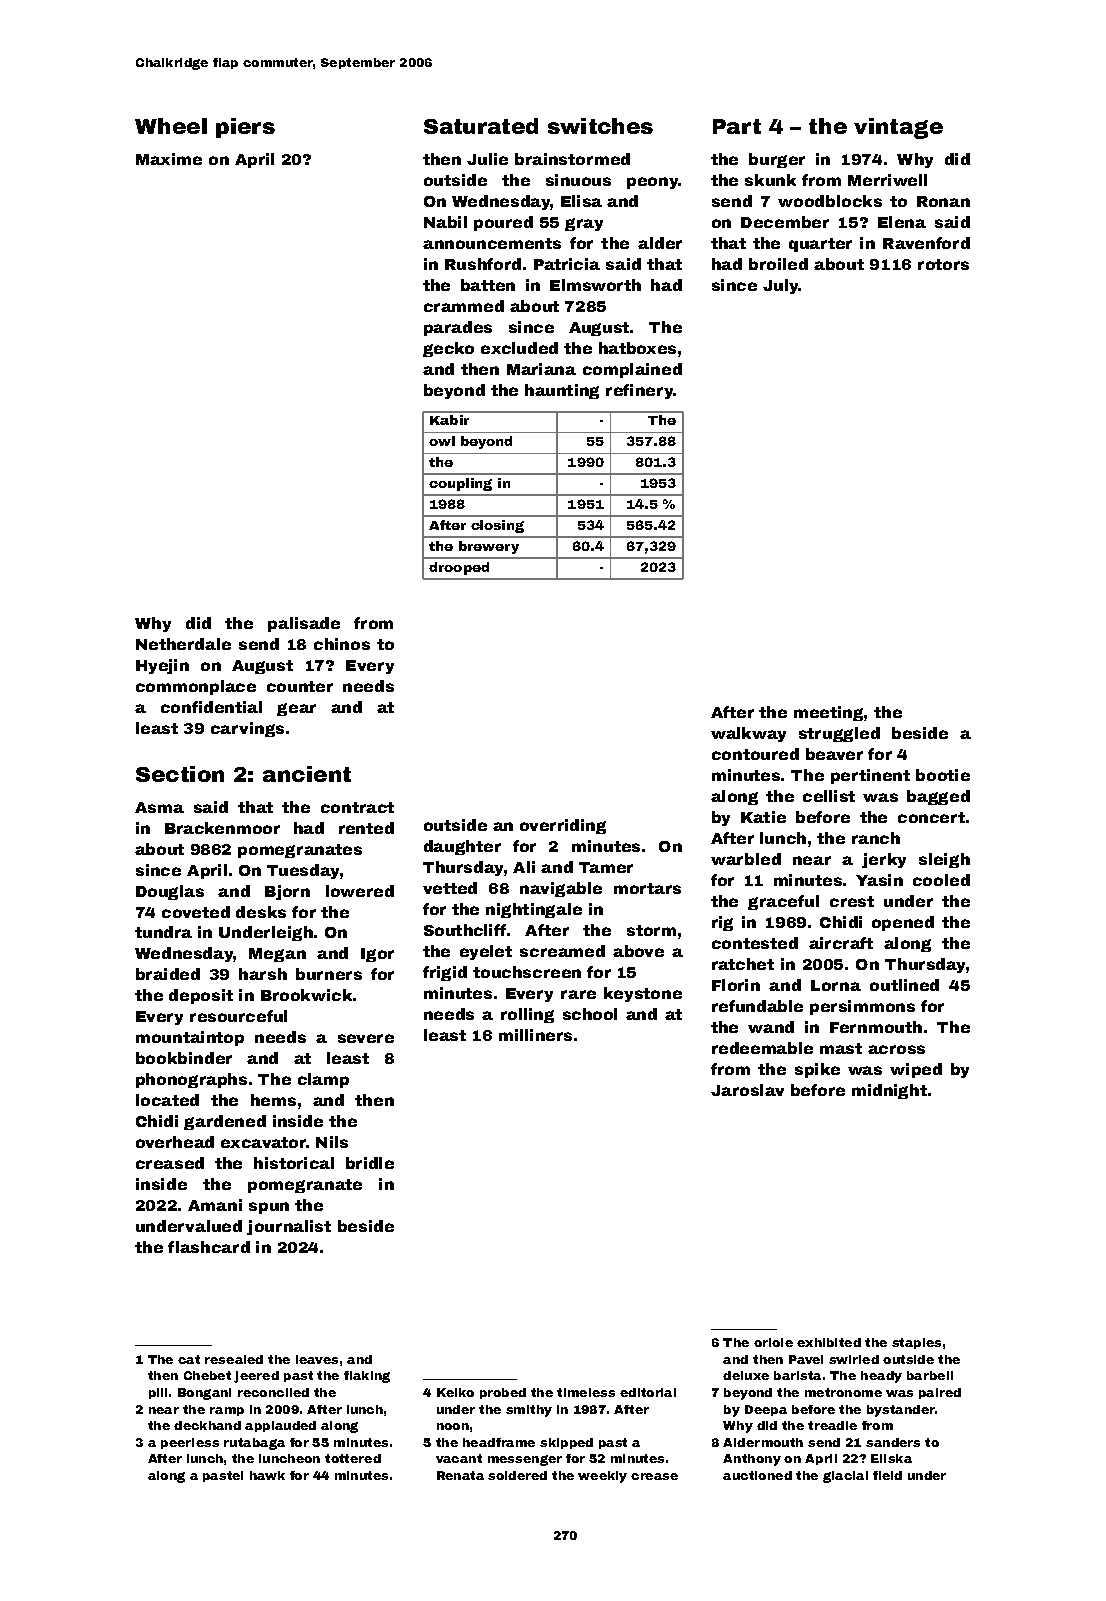  What do you see at coordinates (527, 972) in the page?
I see `touchscreen` at bounding box center [527, 972].
